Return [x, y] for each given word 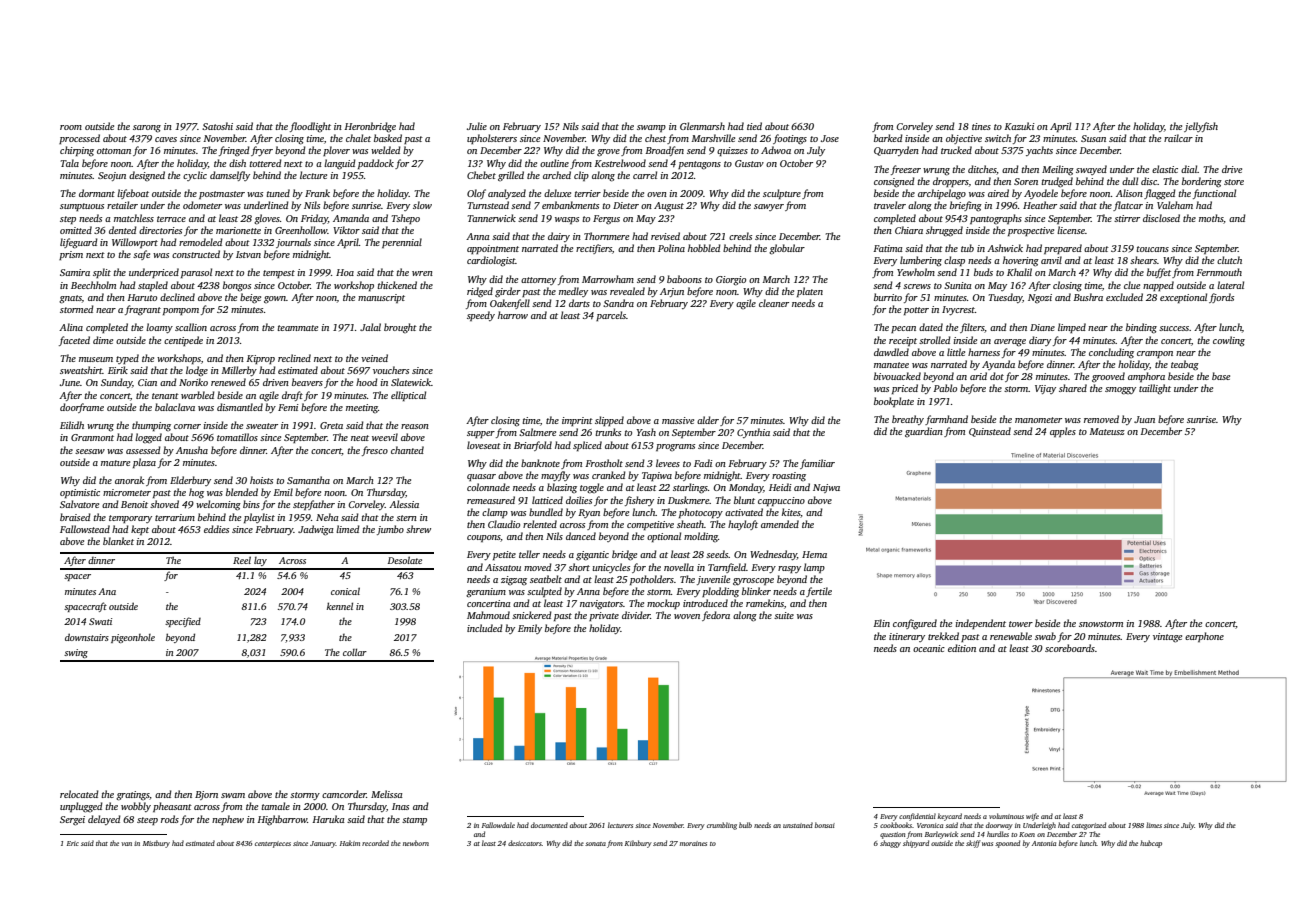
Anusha [192, 450]
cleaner [774, 303]
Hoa [345, 272]
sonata [595, 844]
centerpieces [273, 844]
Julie [477, 126]
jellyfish [1201, 127]
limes [1154, 825]
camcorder [344, 794]
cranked [609, 475]
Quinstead [990, 432]
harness [984, 352]
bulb [745, 825]
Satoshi [217, 126]
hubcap [1151, 844]
